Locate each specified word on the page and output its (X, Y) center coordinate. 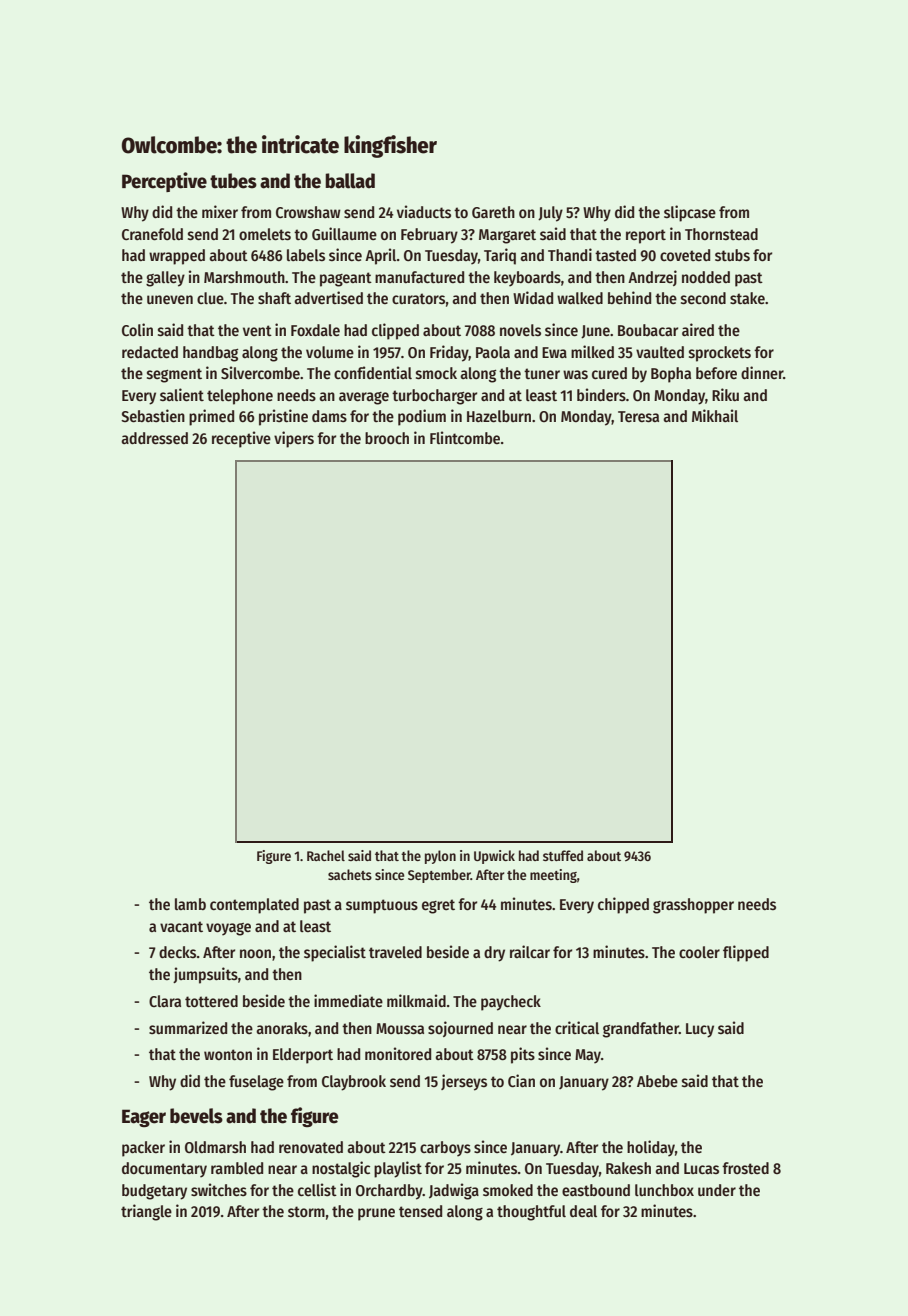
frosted (745, 1168)
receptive (241, 439)
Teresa (638, 417)
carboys (445, 1149)
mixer (220, 212)
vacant (181, 926)
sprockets (720, 354)
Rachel (326, 855)
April (381, 256)
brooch (387, 438)
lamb (190, 904)
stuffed (563, 855)
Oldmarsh (215, 1147)
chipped (623, 905)
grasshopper (693, 906)
